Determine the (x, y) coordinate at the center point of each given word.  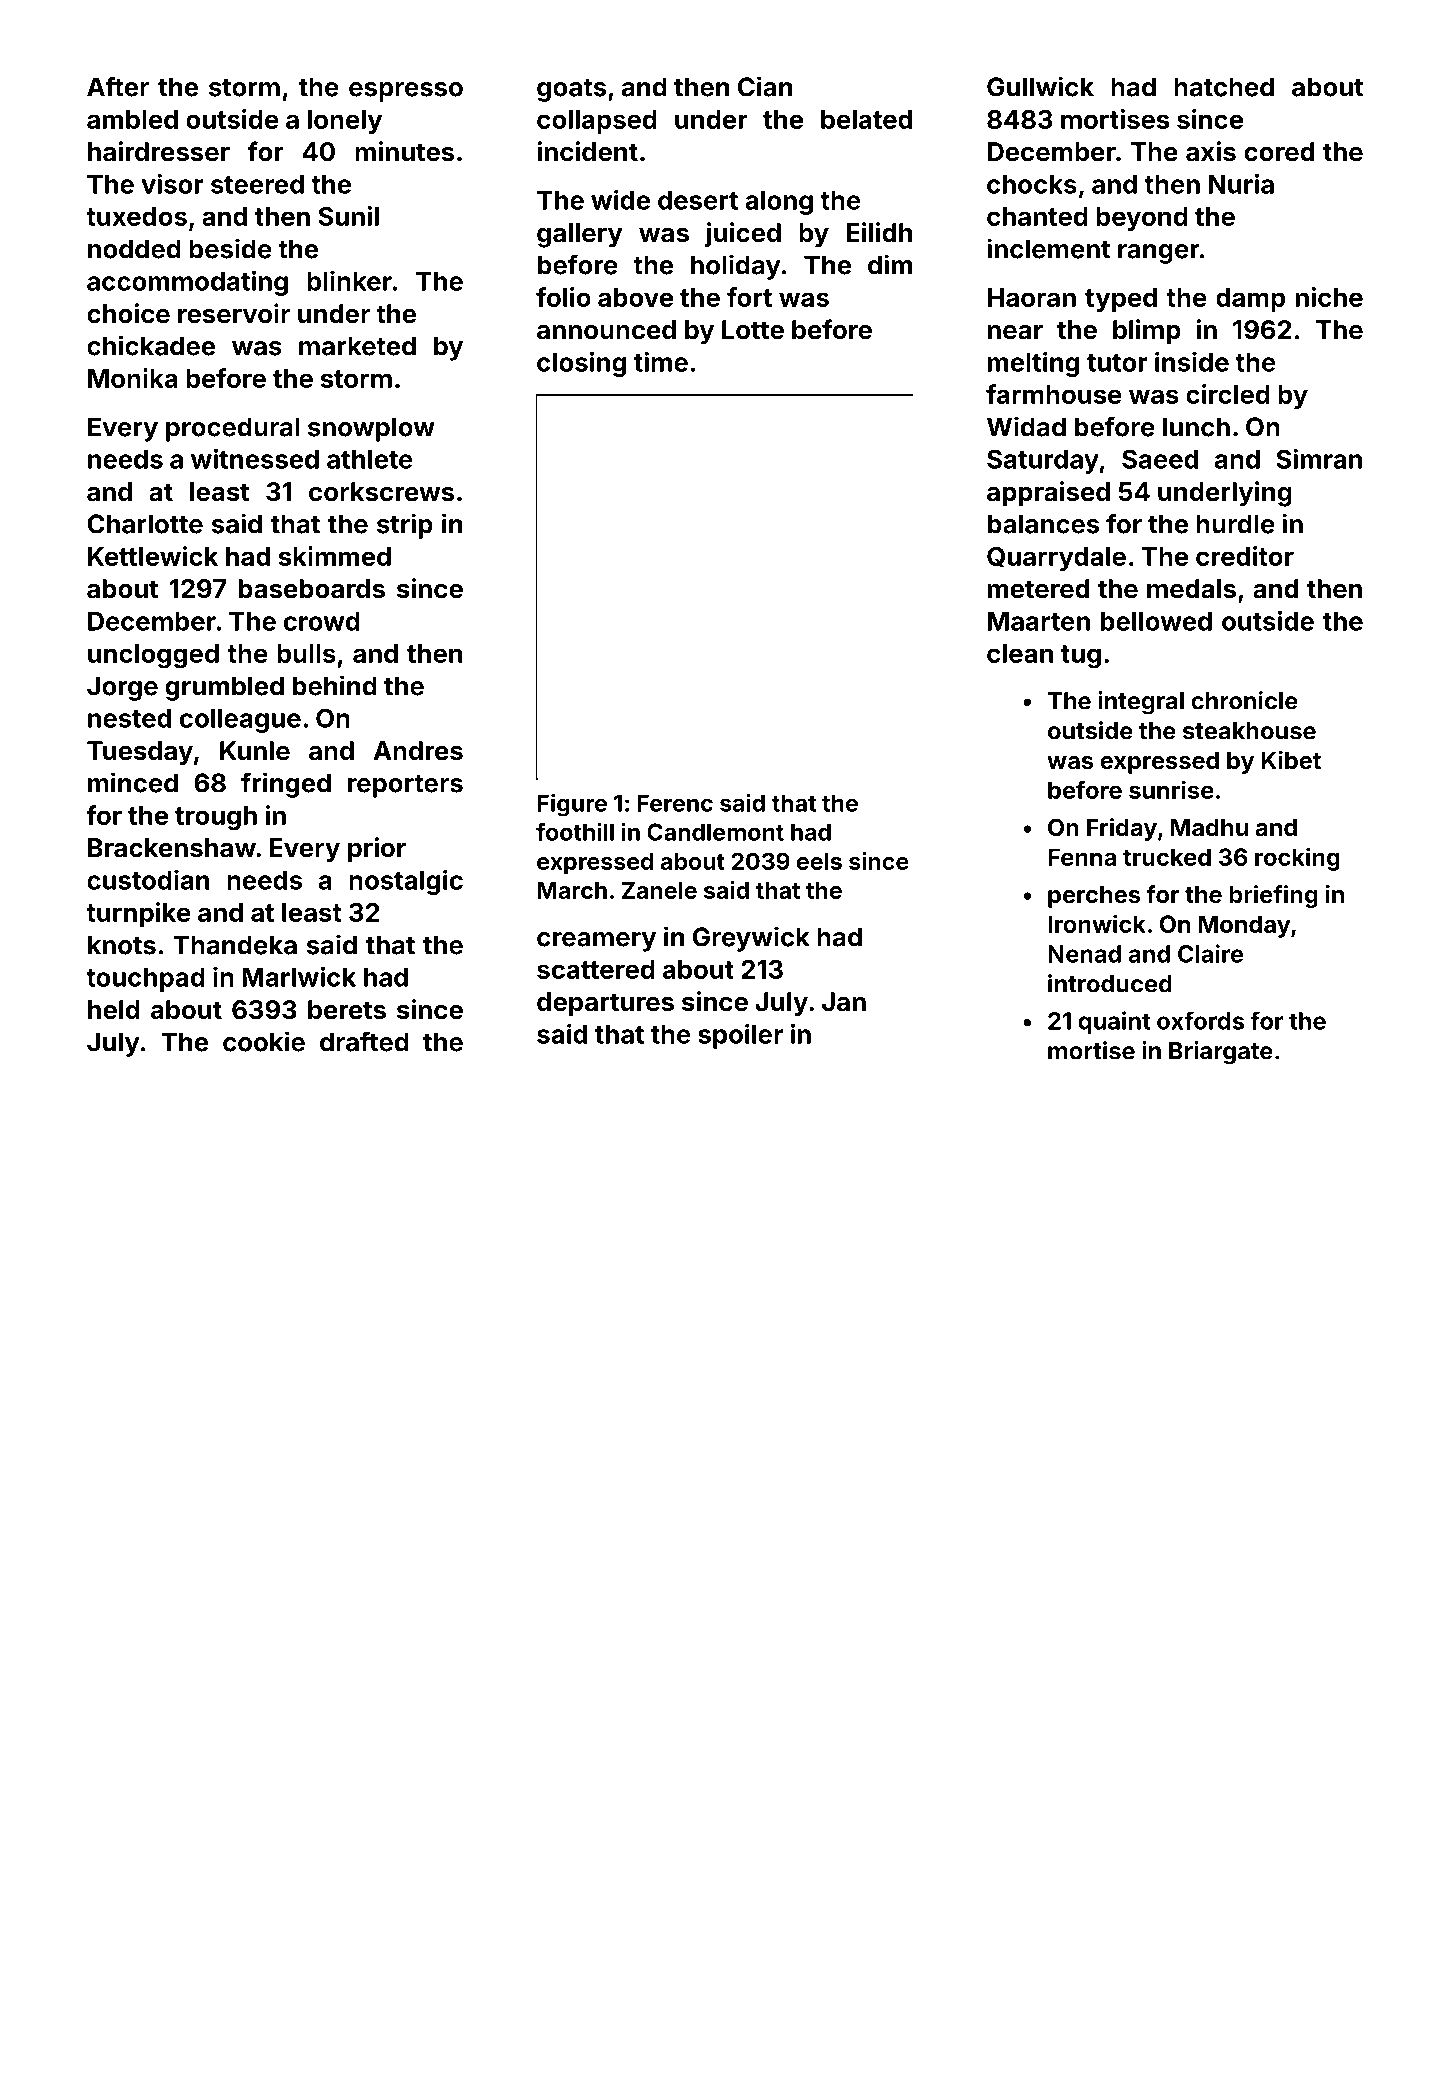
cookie (264, 1041)
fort (749, 297)
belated (866, 119)
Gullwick (1040, 86)
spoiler (740, 1036)
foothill (575, 832)
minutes (404, 151)
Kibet (1291, 760)
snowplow (371, 429)
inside (1192, 362)
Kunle (255, 751)
